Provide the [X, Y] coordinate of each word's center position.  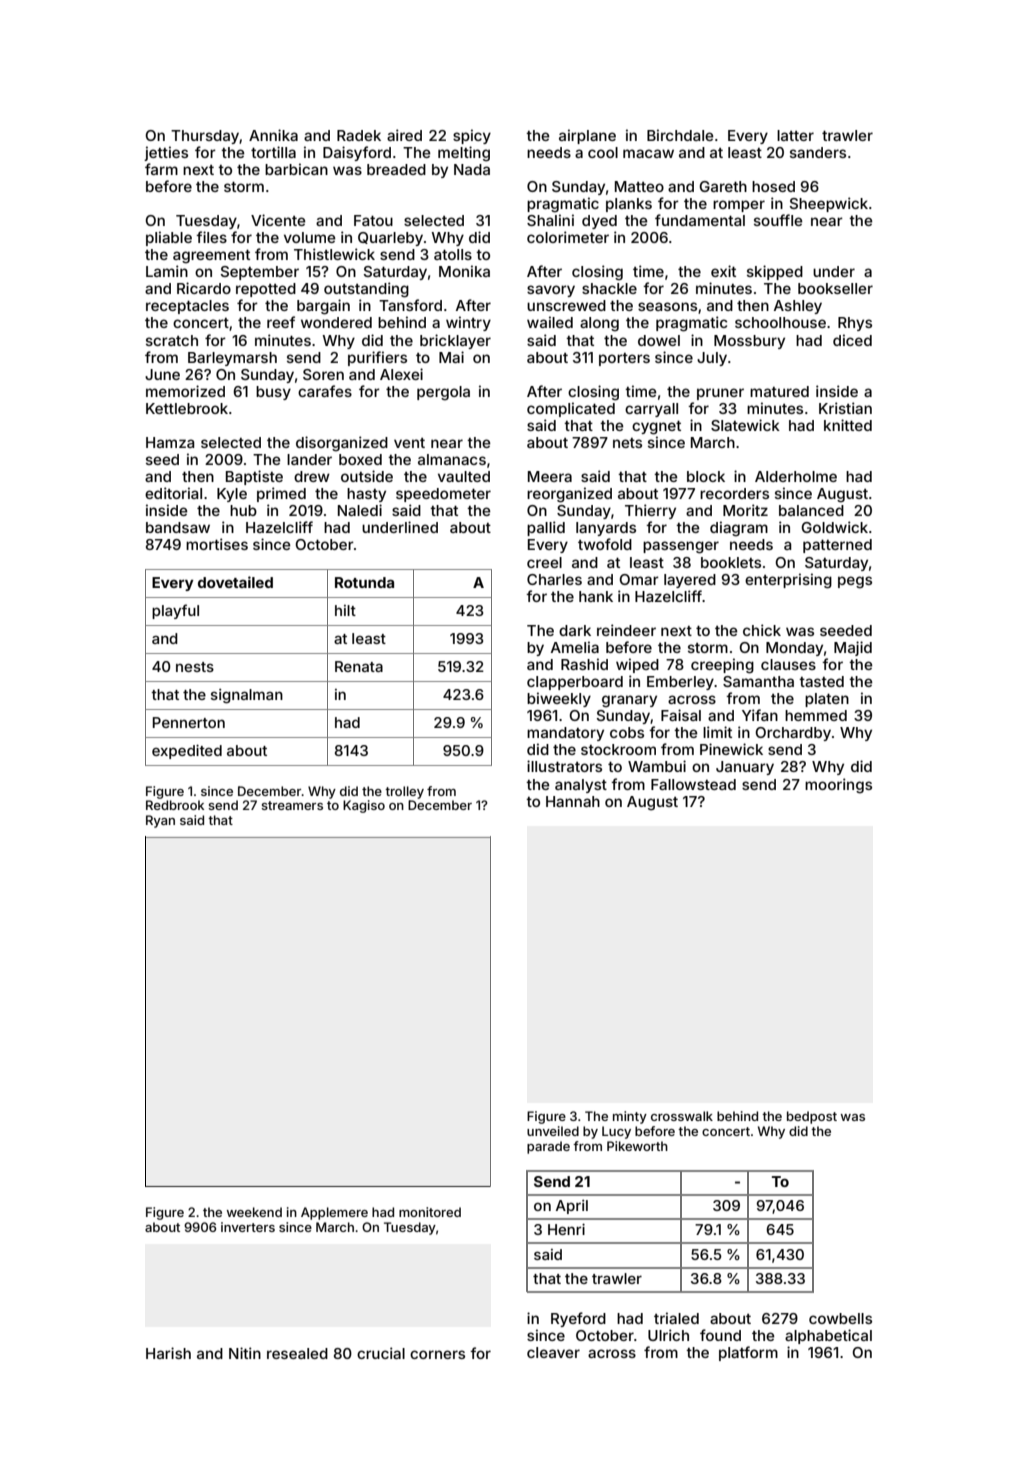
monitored [430, 1212]
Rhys [855, 324]
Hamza [170, 442]
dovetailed [235, 582]
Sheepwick [829, 204]
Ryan [160, 821]
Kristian [845, 408]
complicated [571, 409]
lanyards [606, 529]
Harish [168, 1353]
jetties [166, 153]
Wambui [657, 766]
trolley [404, 792]
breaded [396, 169]
